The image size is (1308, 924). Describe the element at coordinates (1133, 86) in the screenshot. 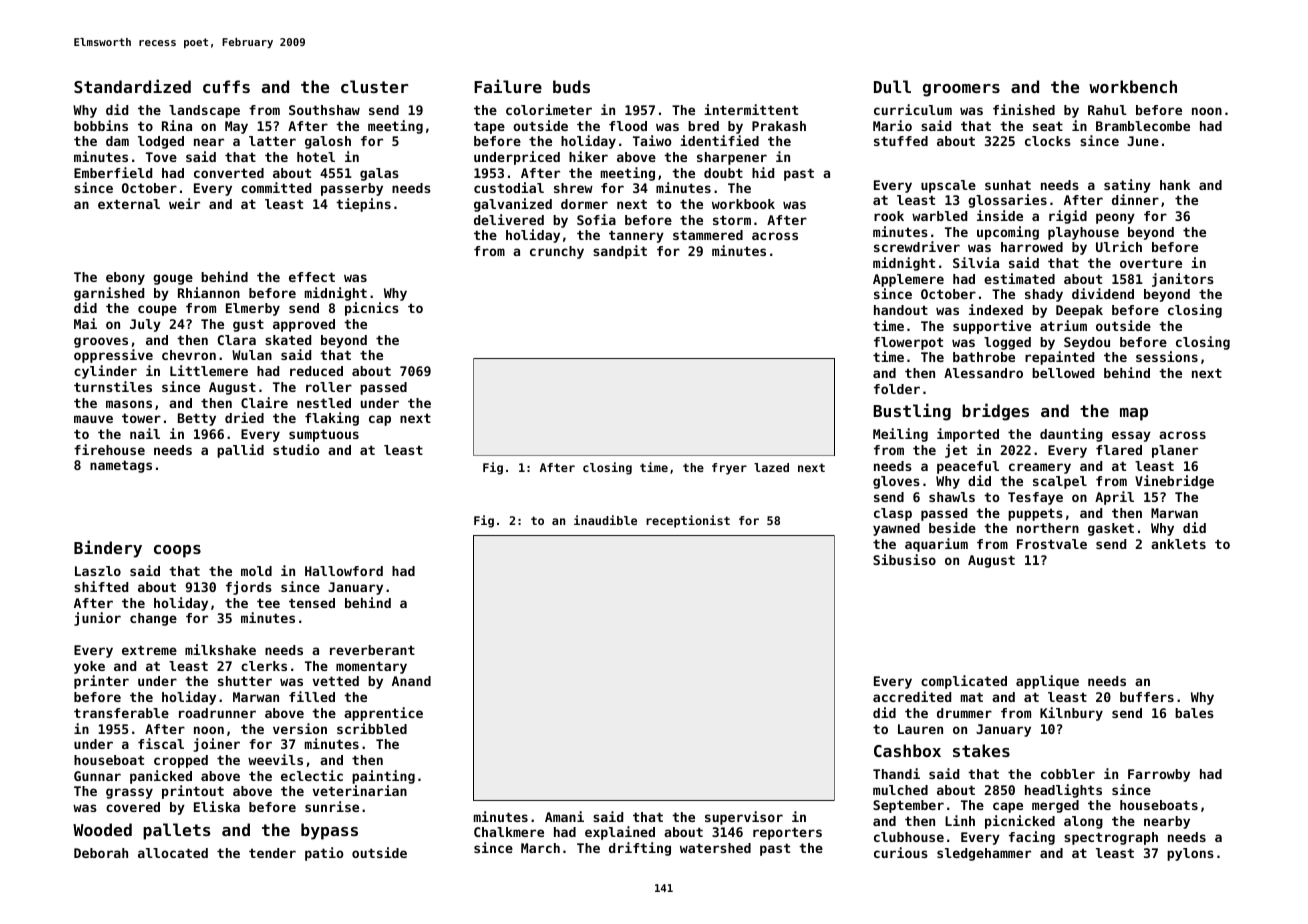

I see `workbench` at that location.
